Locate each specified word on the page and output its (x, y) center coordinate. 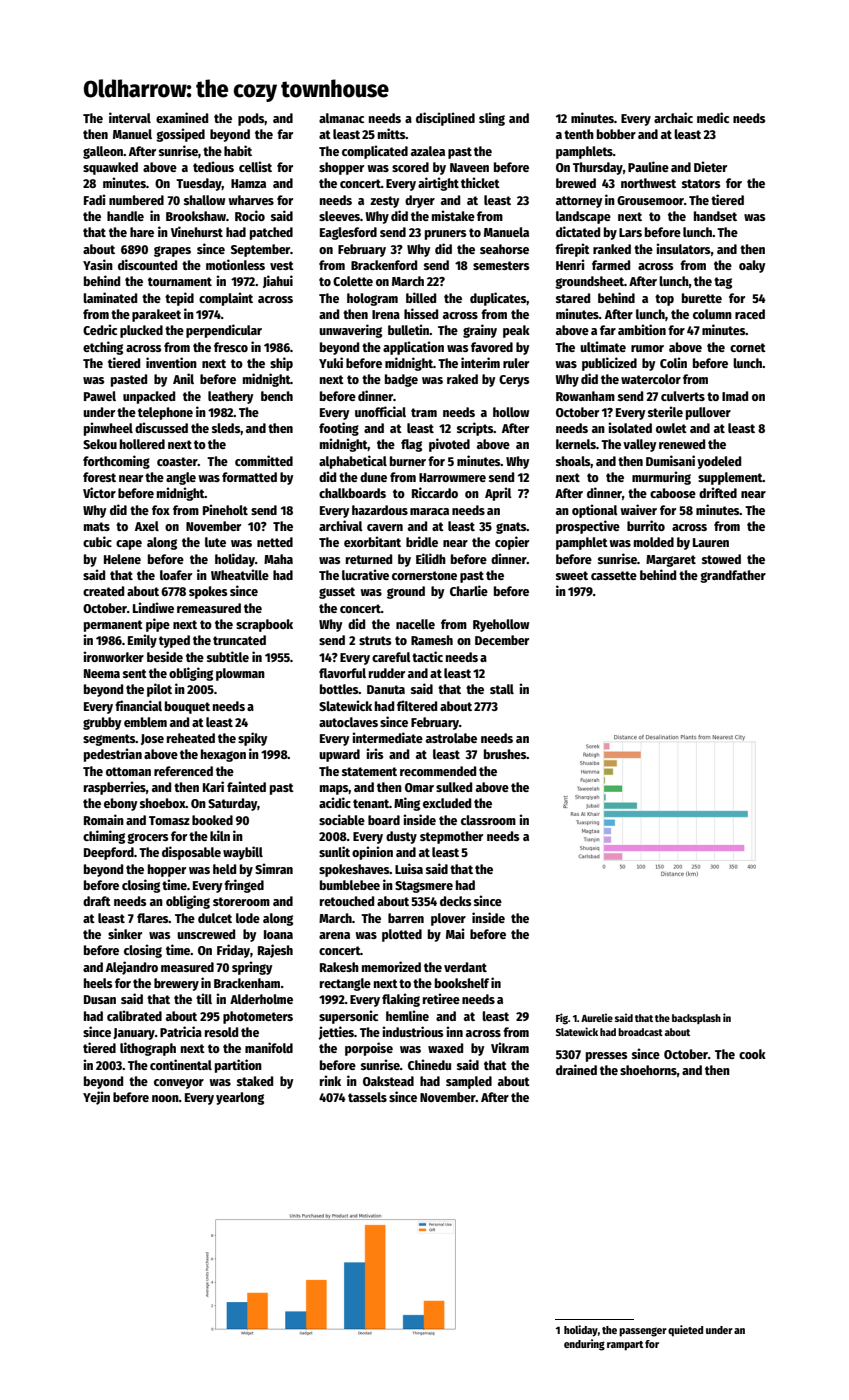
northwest (648, 183)
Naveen (469, 167)
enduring (584, 1345)
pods (251, 119)
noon (165, 1098)
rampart (625, 1346)
